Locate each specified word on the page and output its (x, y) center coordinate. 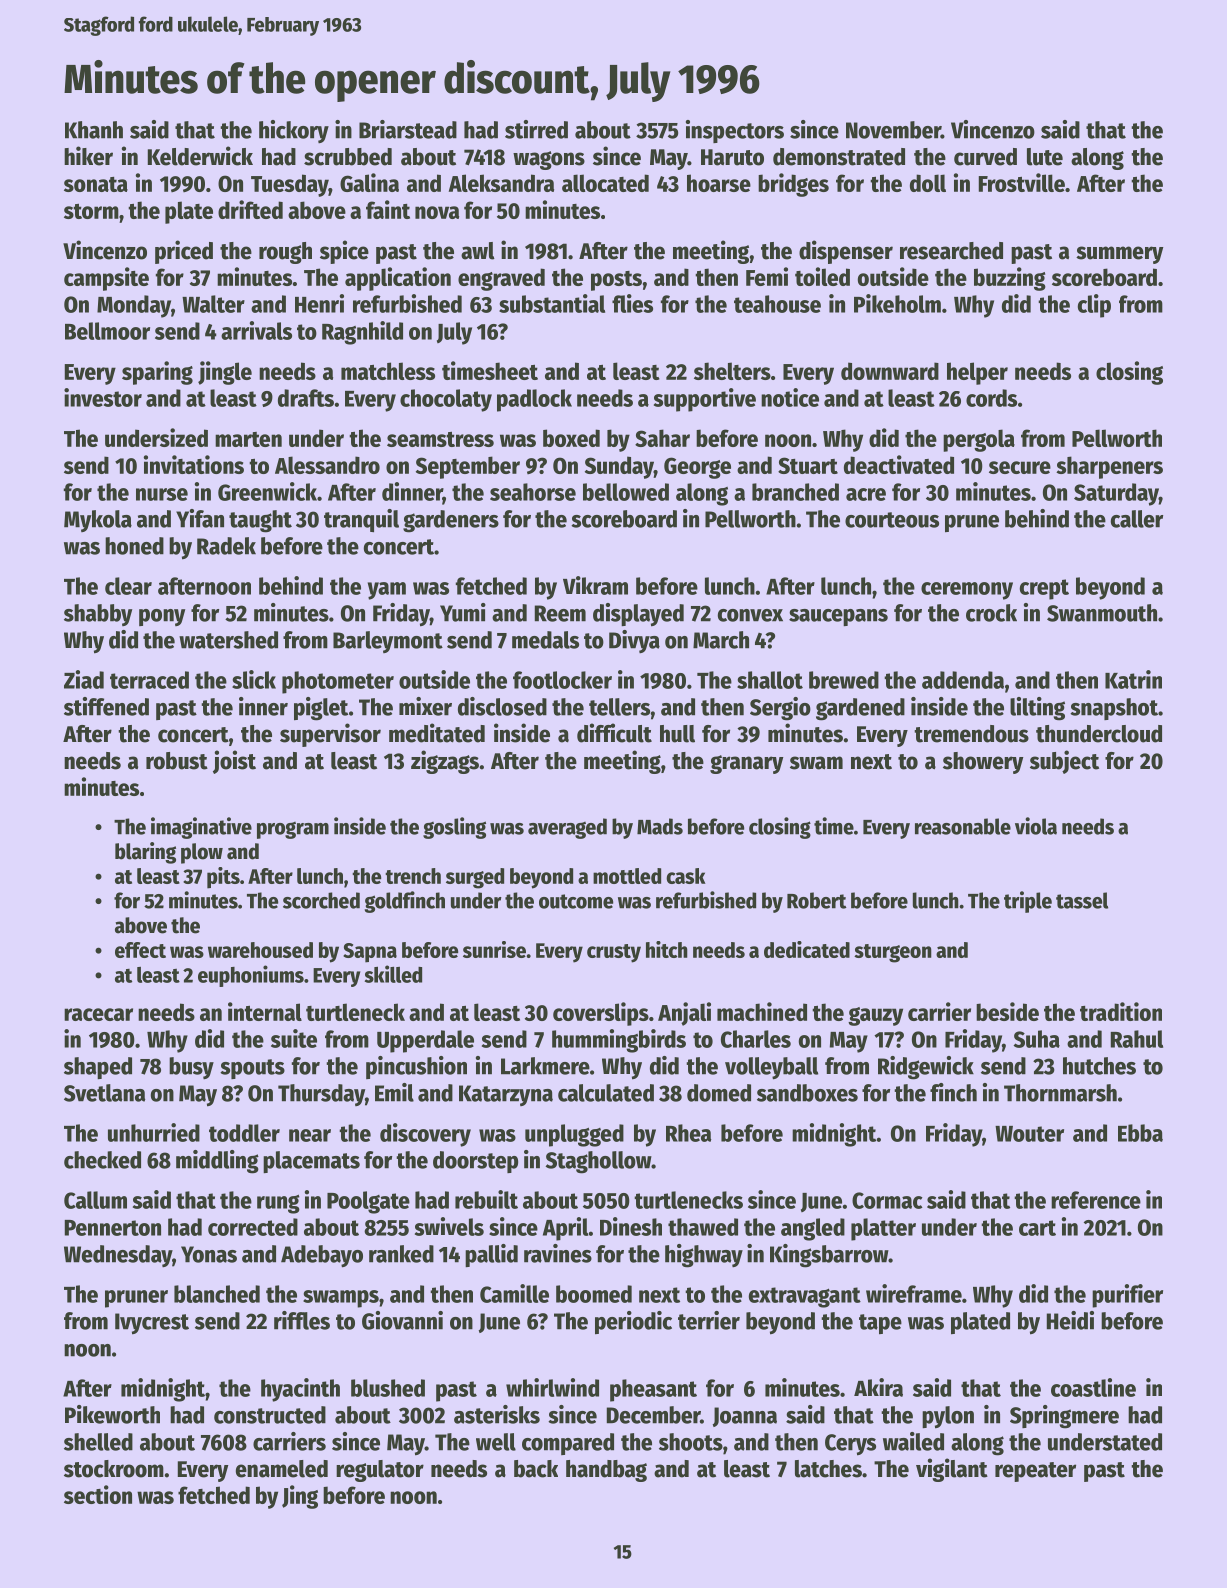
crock (991, 613)
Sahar (662, 438)
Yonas (209, 1254)
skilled (393, 974)
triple (1028, 902)
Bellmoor (107, 331)
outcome (576, 901)
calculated (606, 1093)
